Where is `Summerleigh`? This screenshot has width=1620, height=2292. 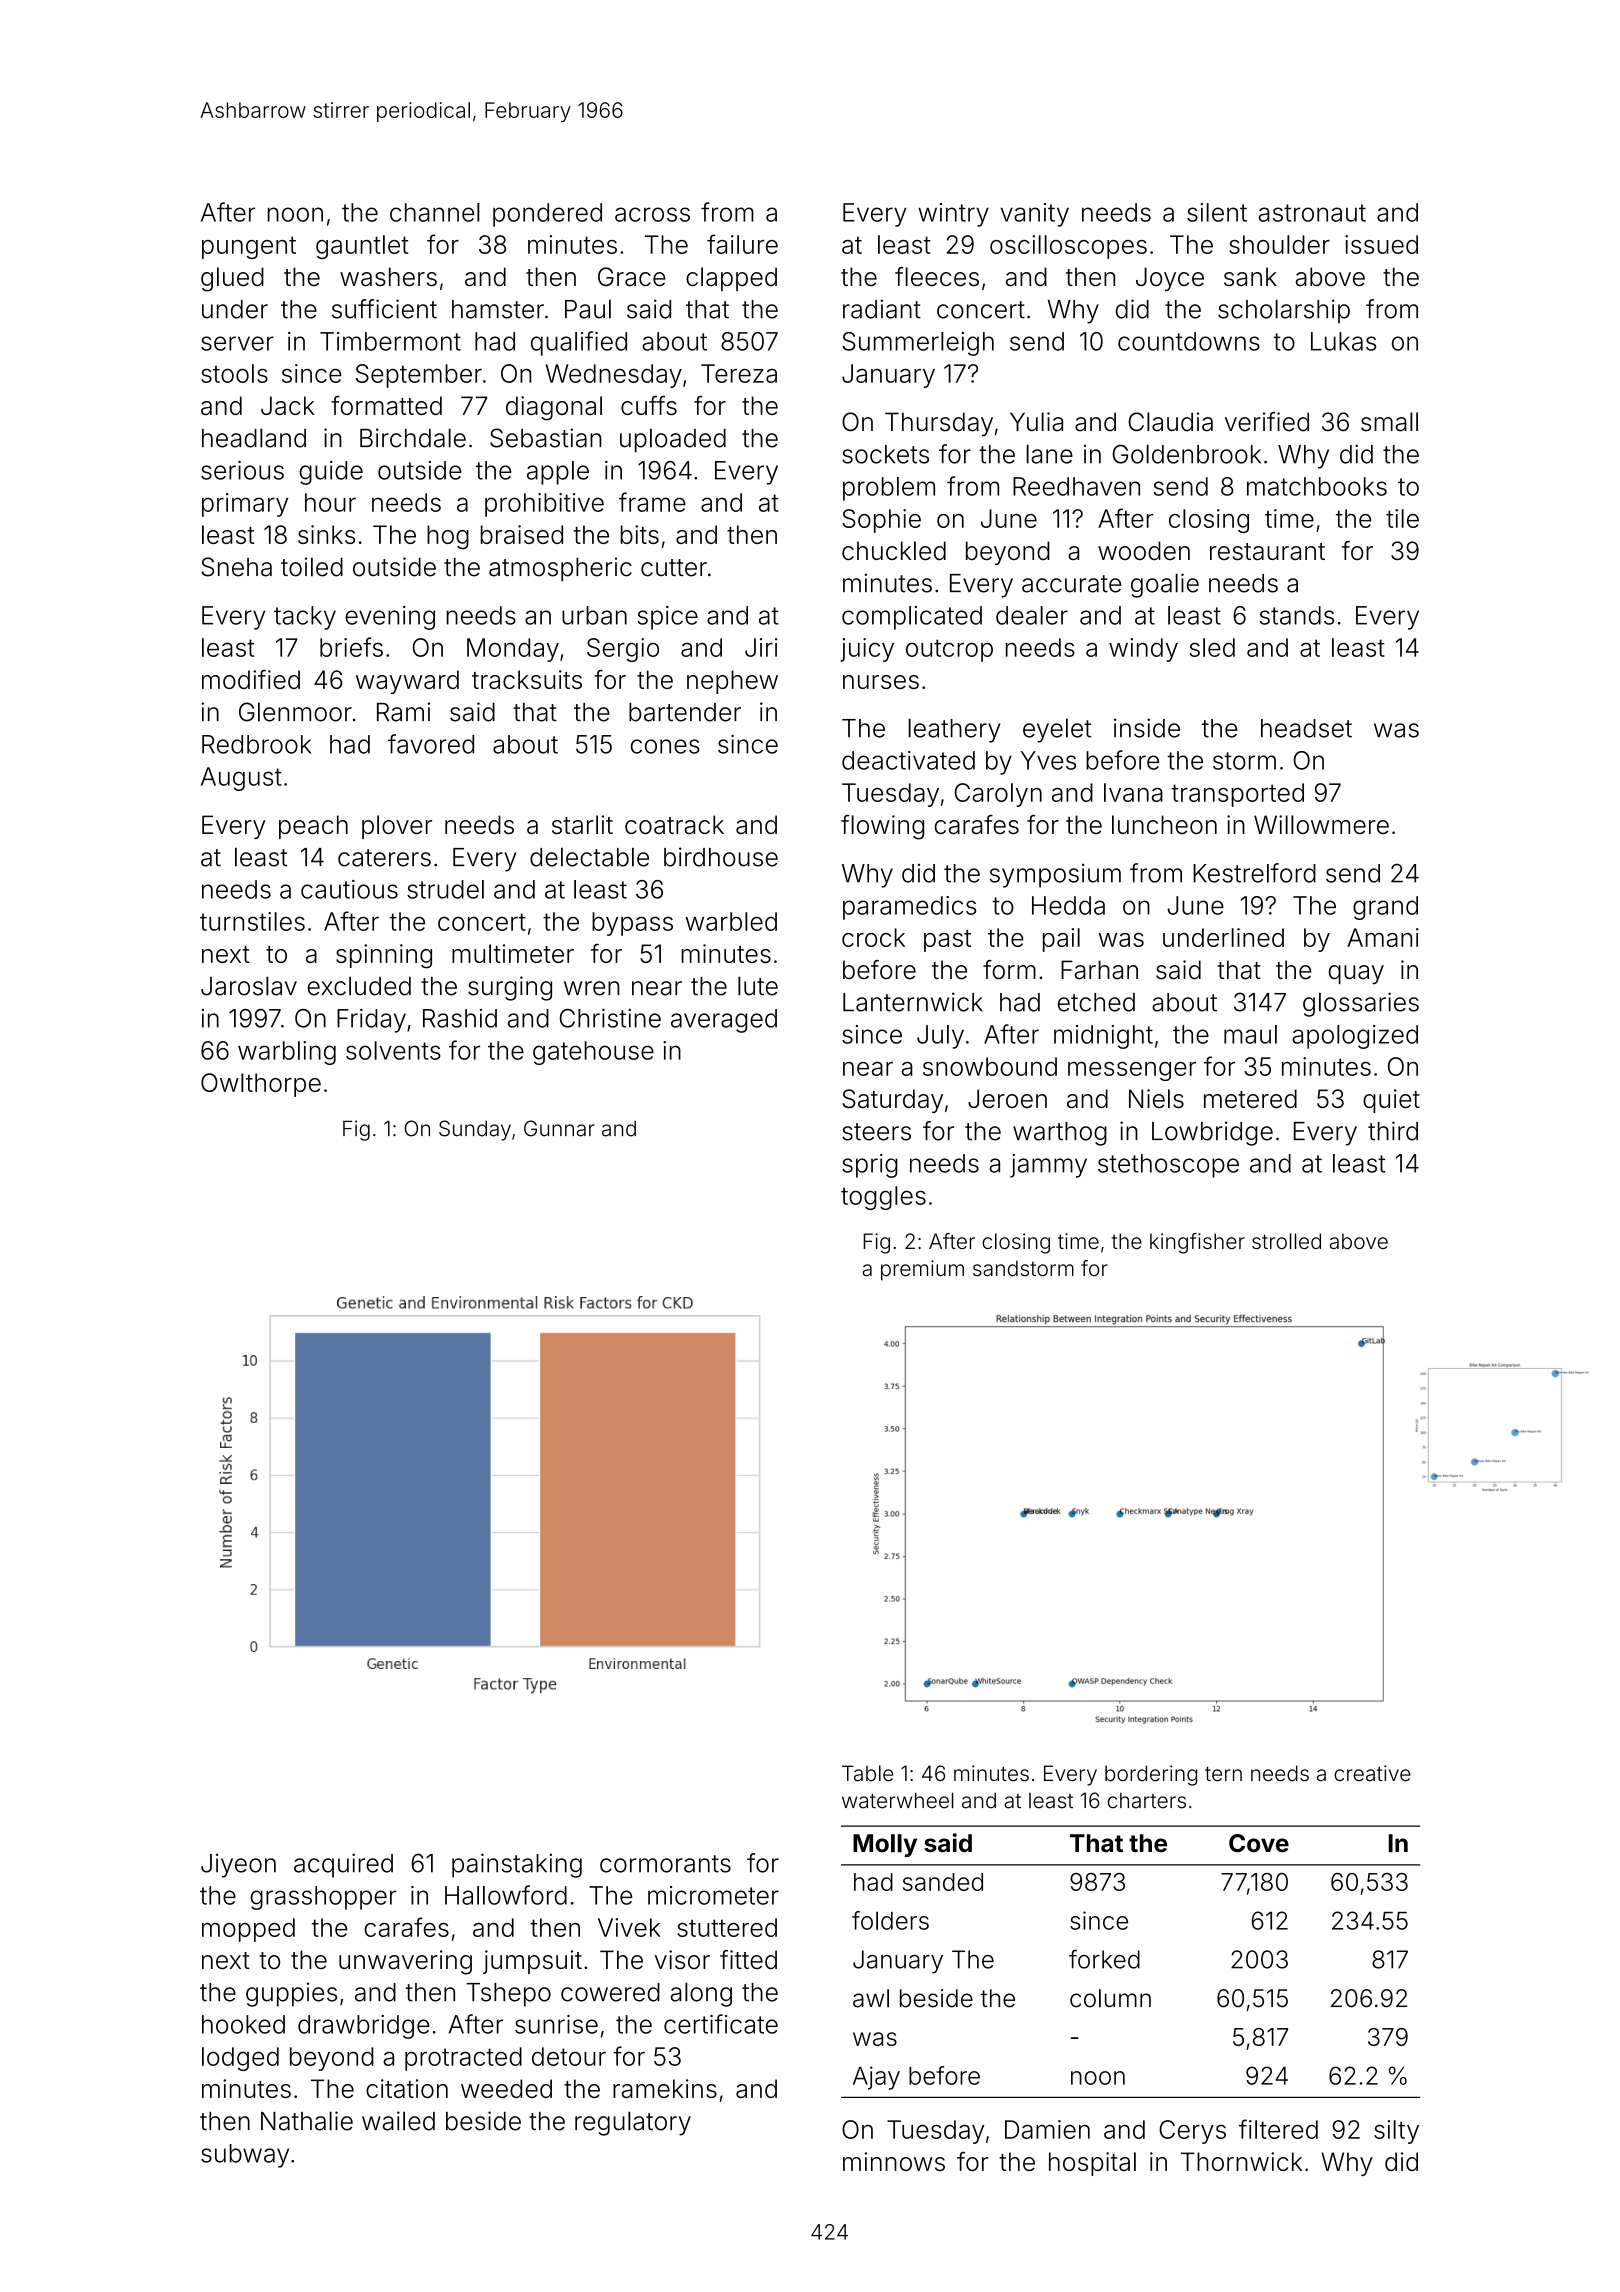 Summerleigh is located at coordinates (918, 344).
